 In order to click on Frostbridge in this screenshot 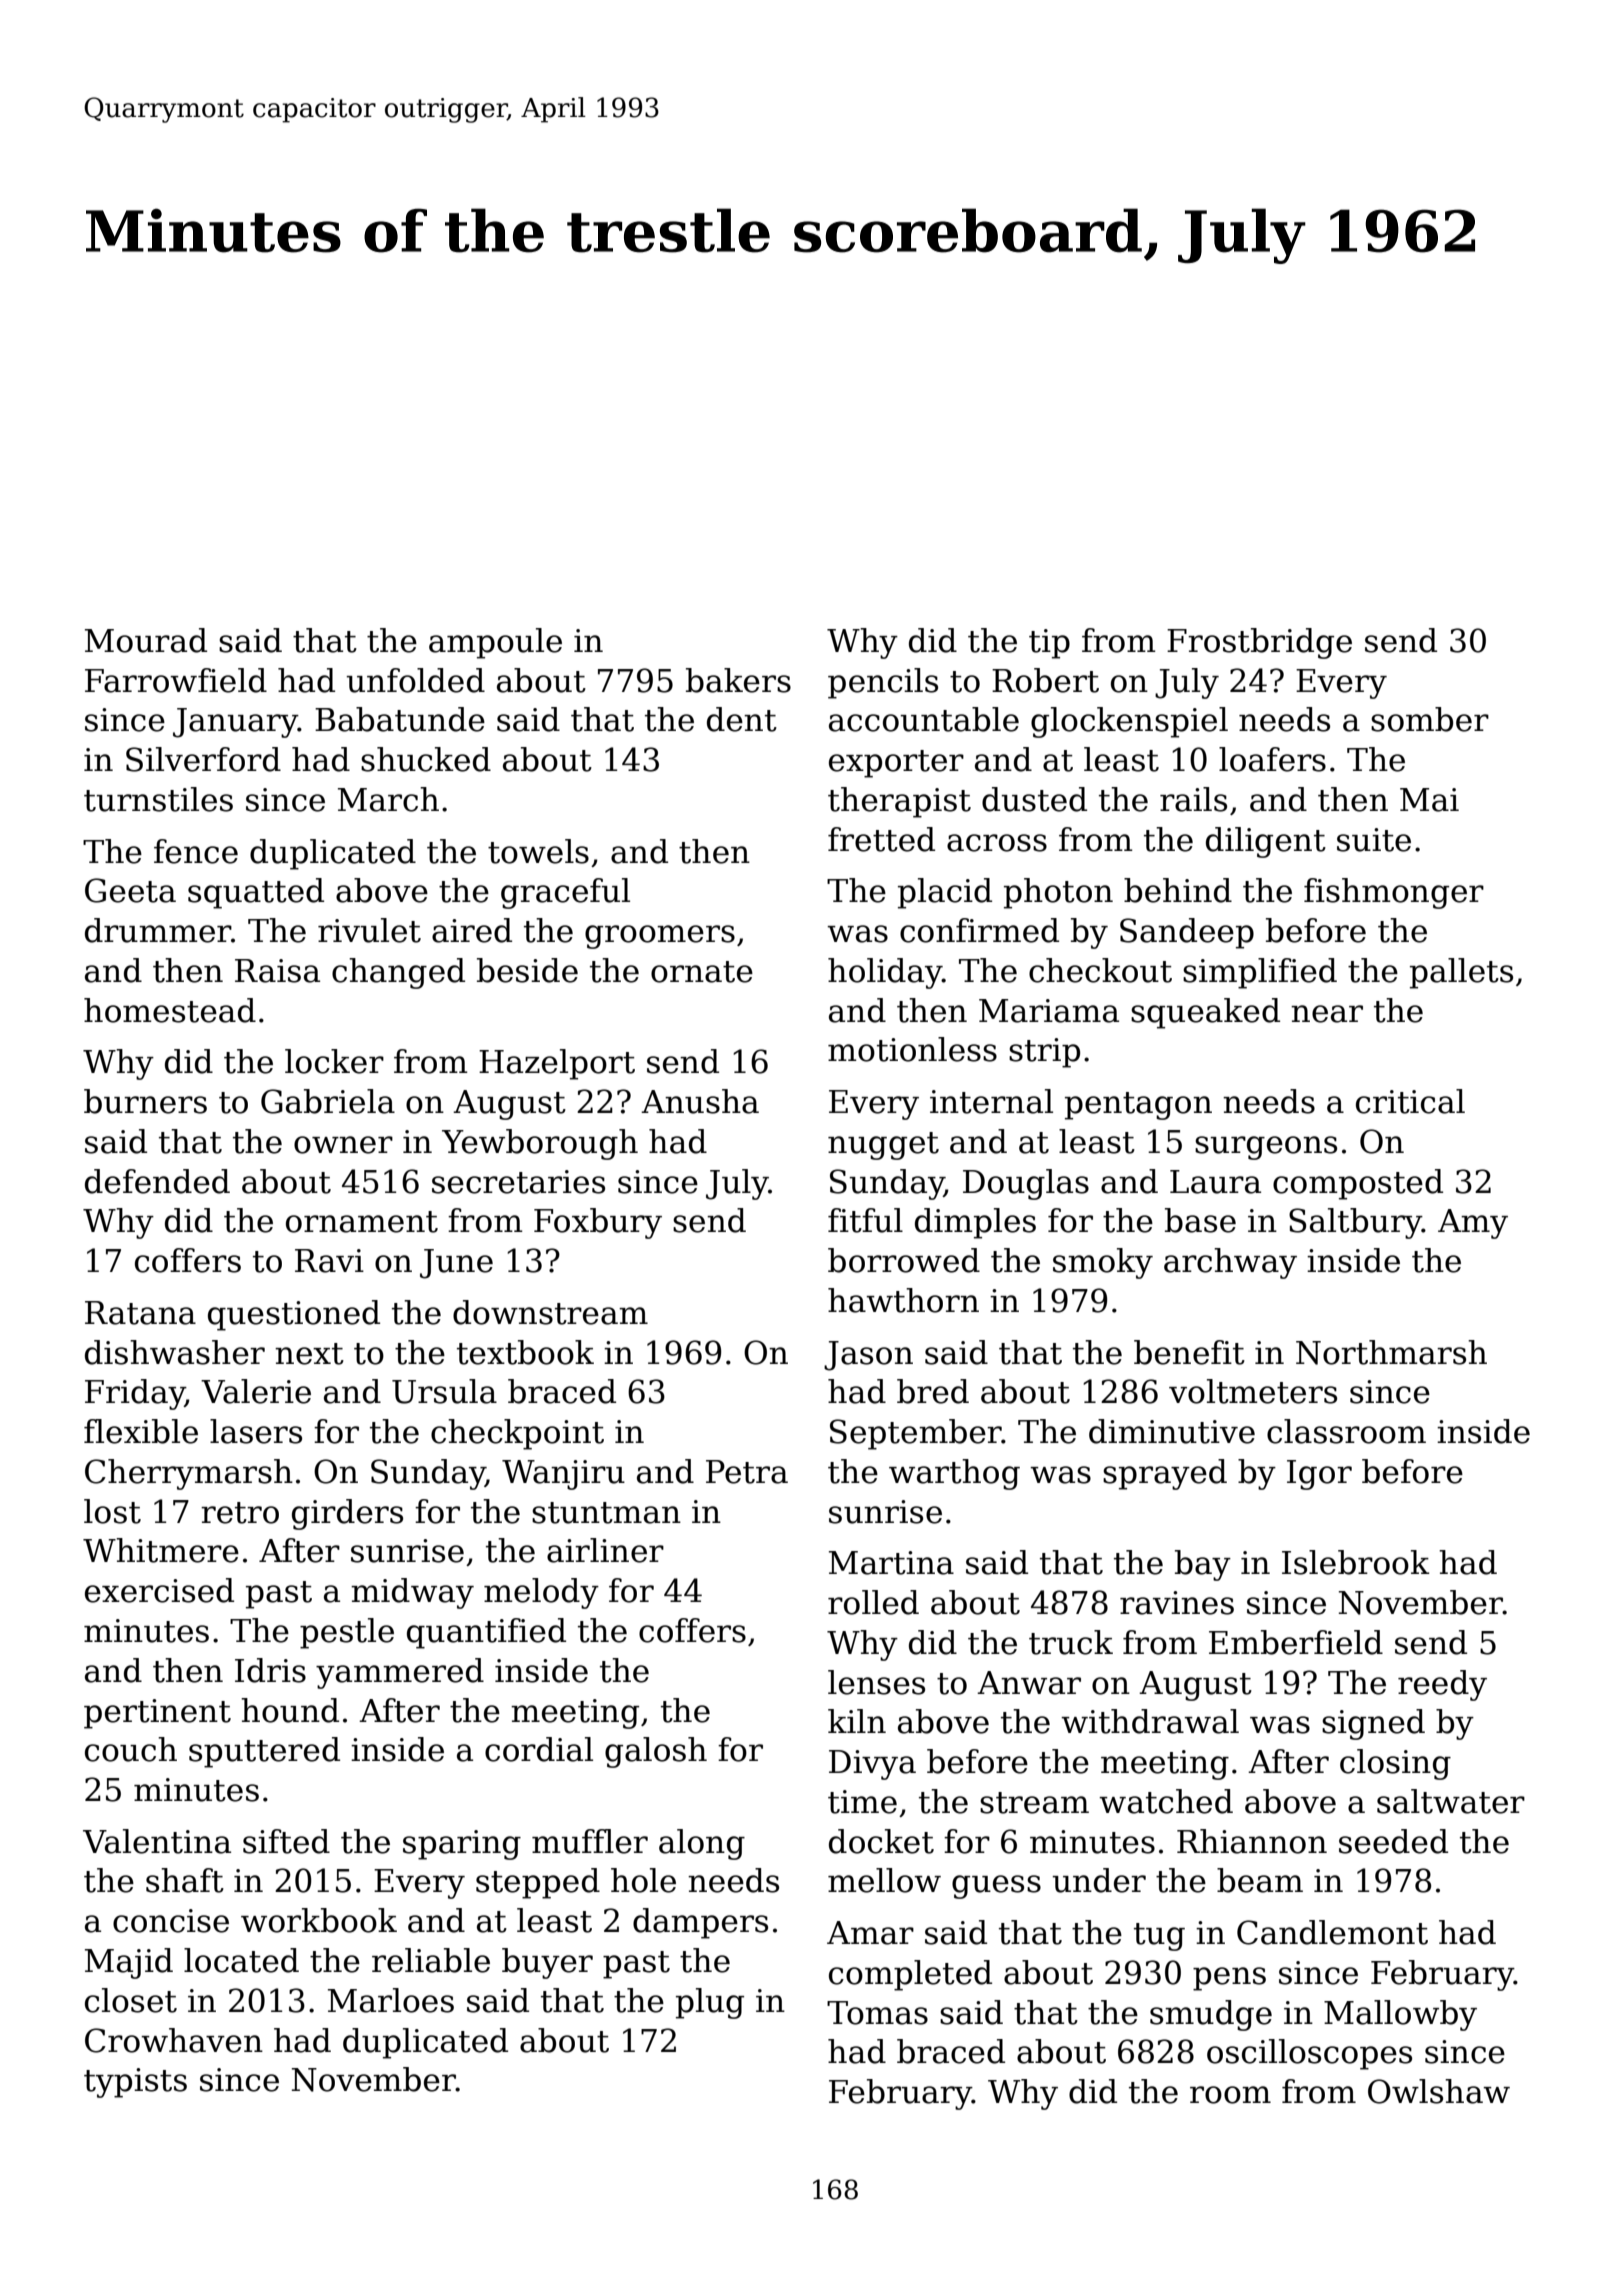, I will do `click(1259, 643)`.
